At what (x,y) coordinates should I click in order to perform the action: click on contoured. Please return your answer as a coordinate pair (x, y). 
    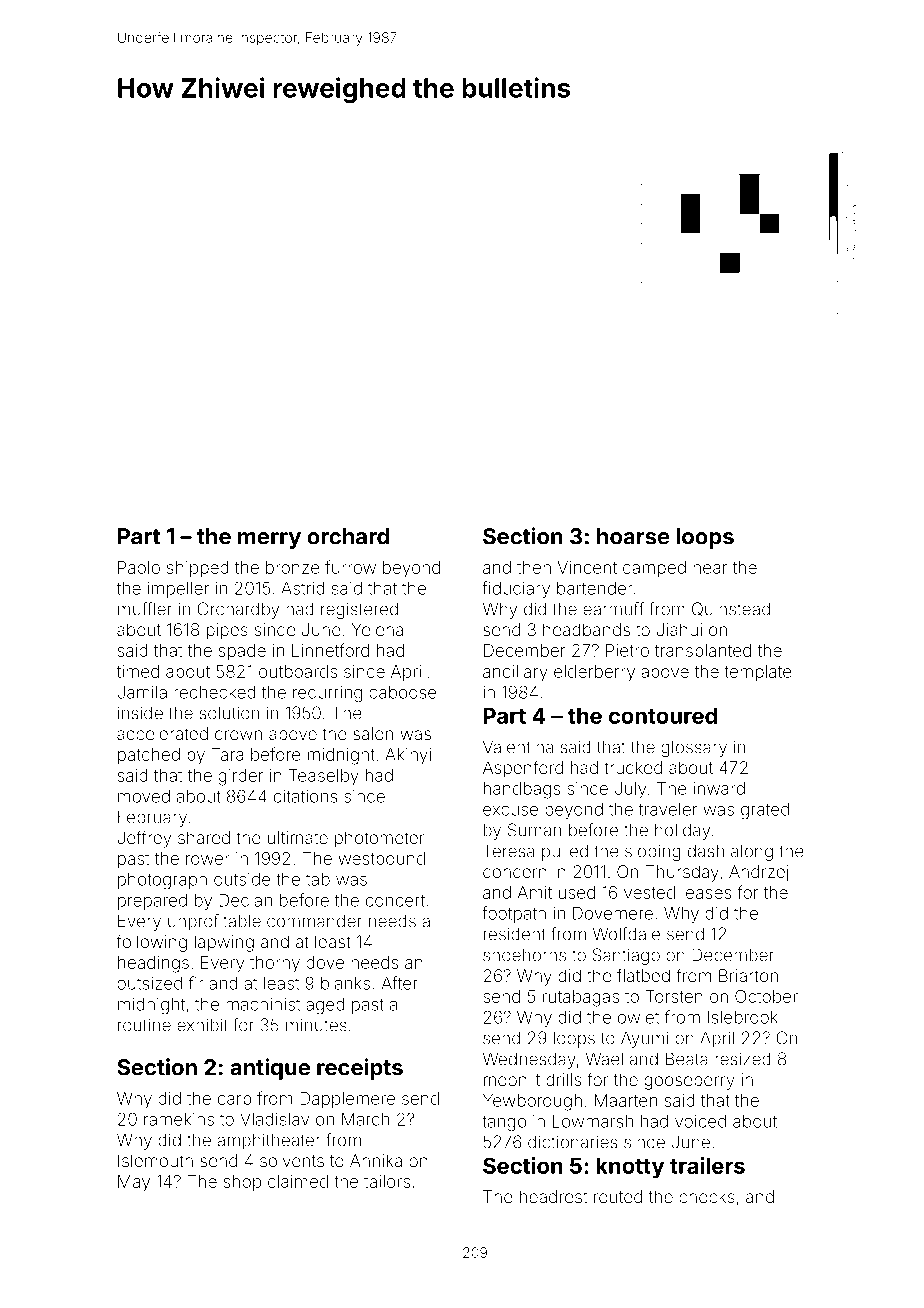
    Looking at the image, I should click on (663, 715).
